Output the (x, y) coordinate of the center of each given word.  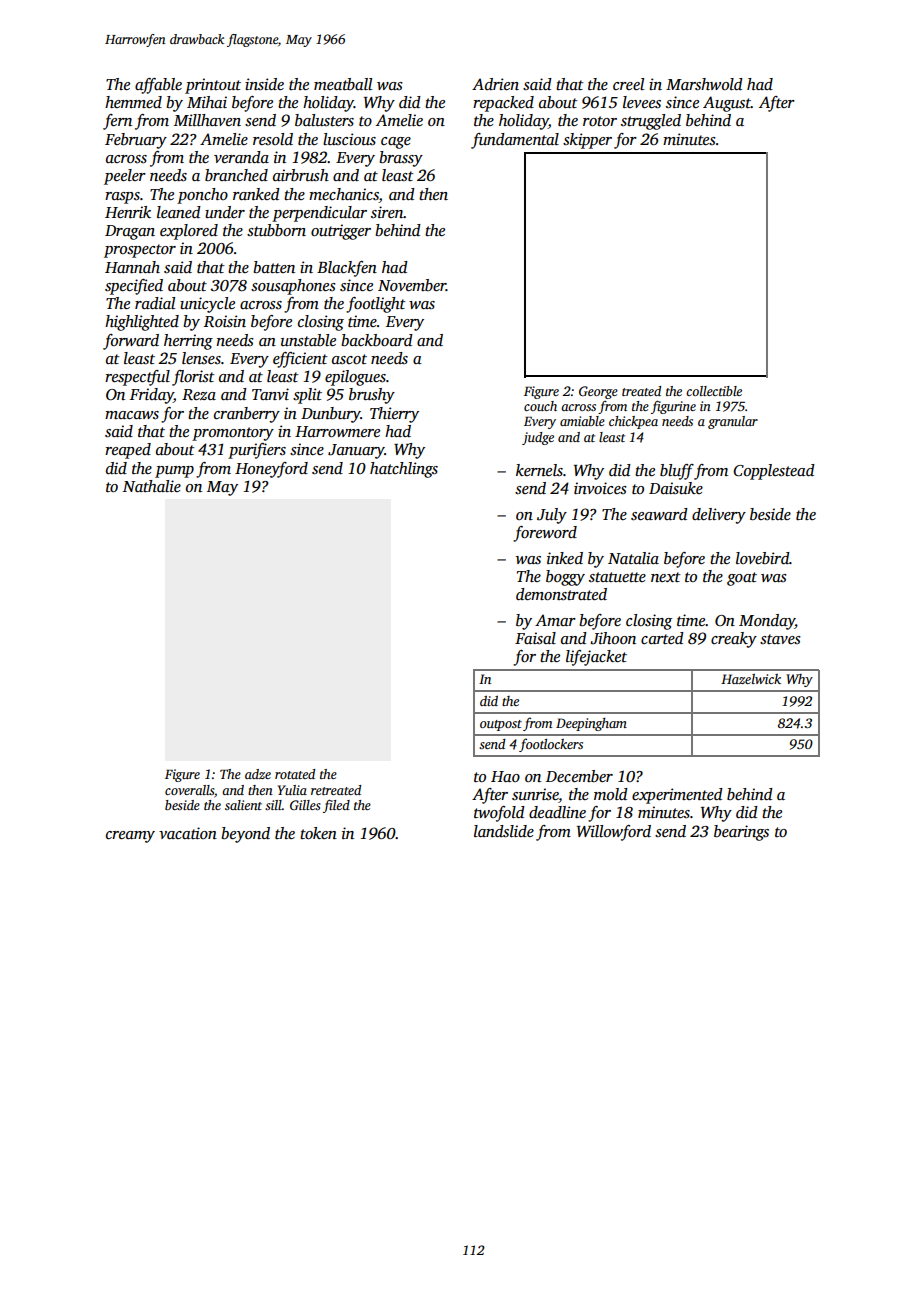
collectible (714, 391)
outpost (501, 725)
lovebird (762, 558)
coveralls (189, 790)
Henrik (128, 212)
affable (158, 86)
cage (396, 143)
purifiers (257, 451)
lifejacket (596, 658)
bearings (741, 833)
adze (258, 774)
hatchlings (404, 470)
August (727, 104)
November (412, 285)
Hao (505, 776)
